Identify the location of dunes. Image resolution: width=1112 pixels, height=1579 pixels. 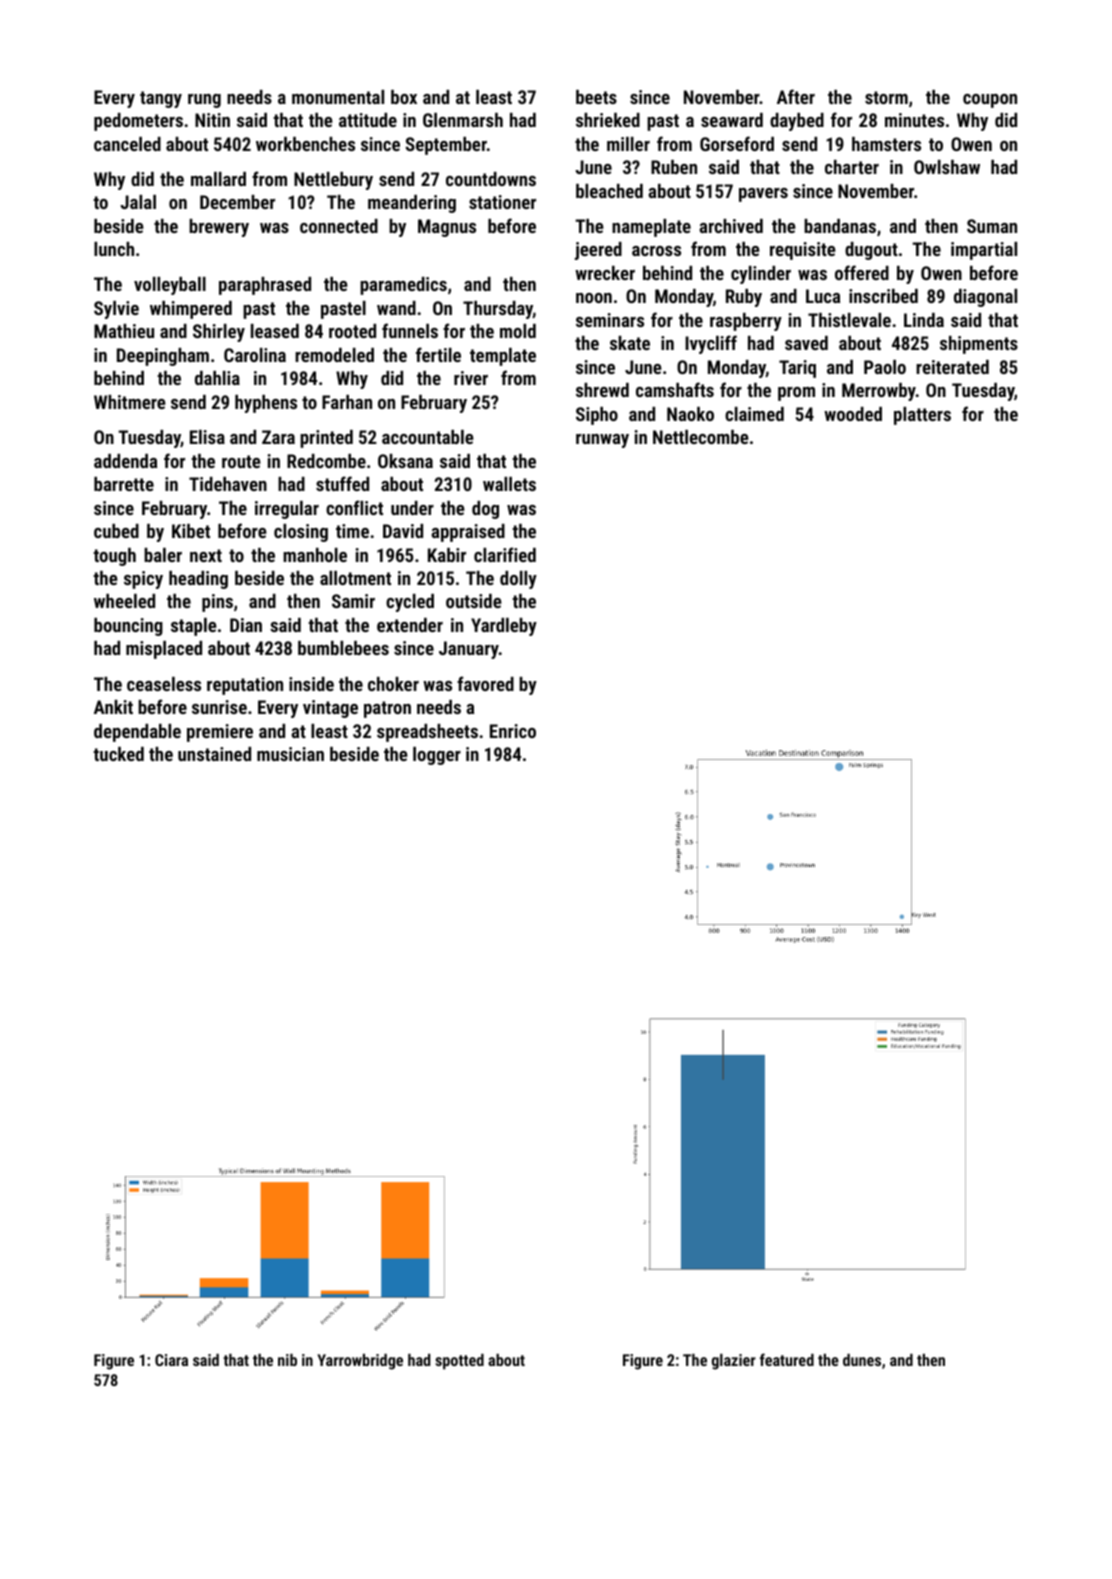
(862, 1360).
